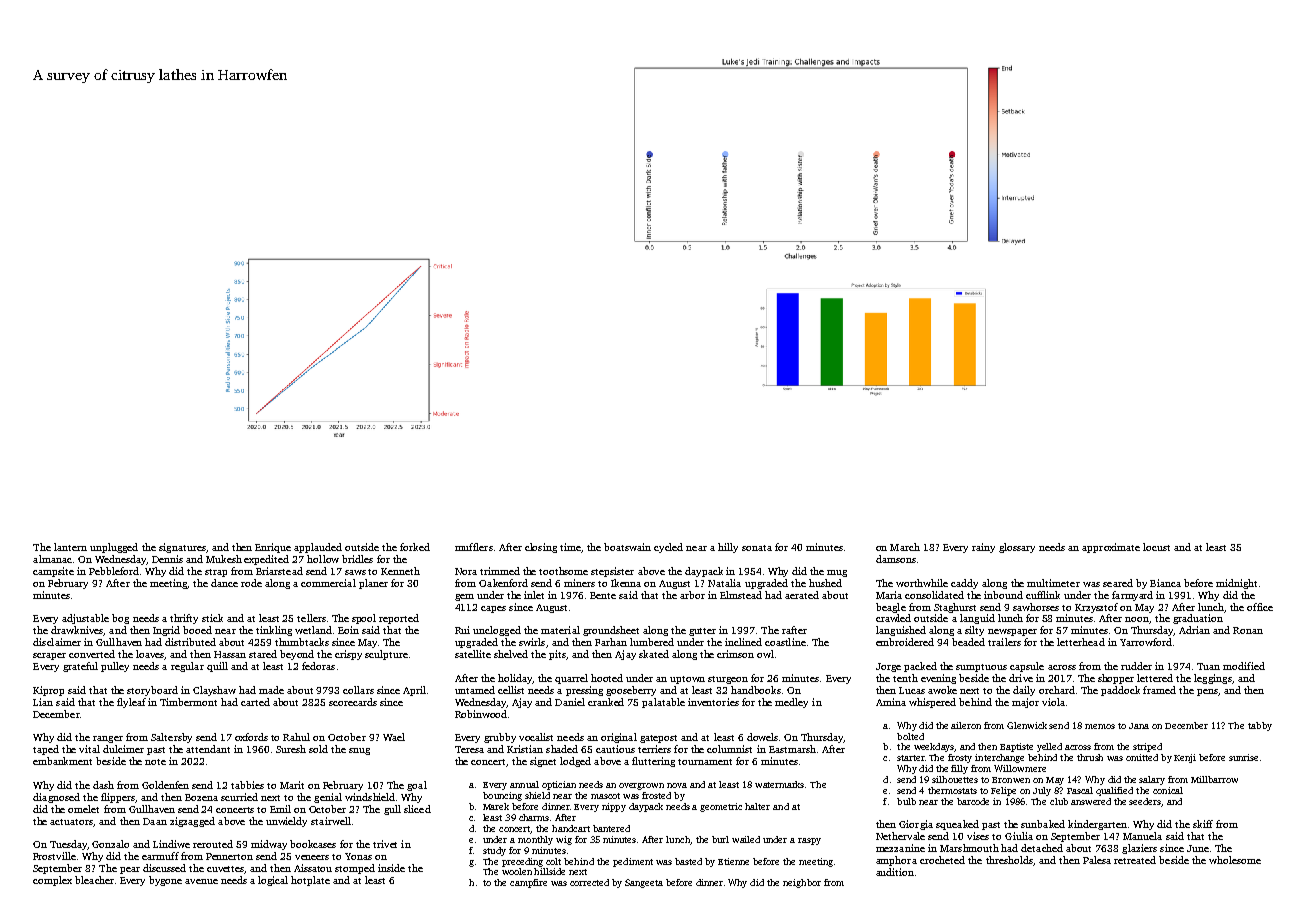  Describe the element at coordinates (43, 702) in the page. I see `Lian` at that location.
